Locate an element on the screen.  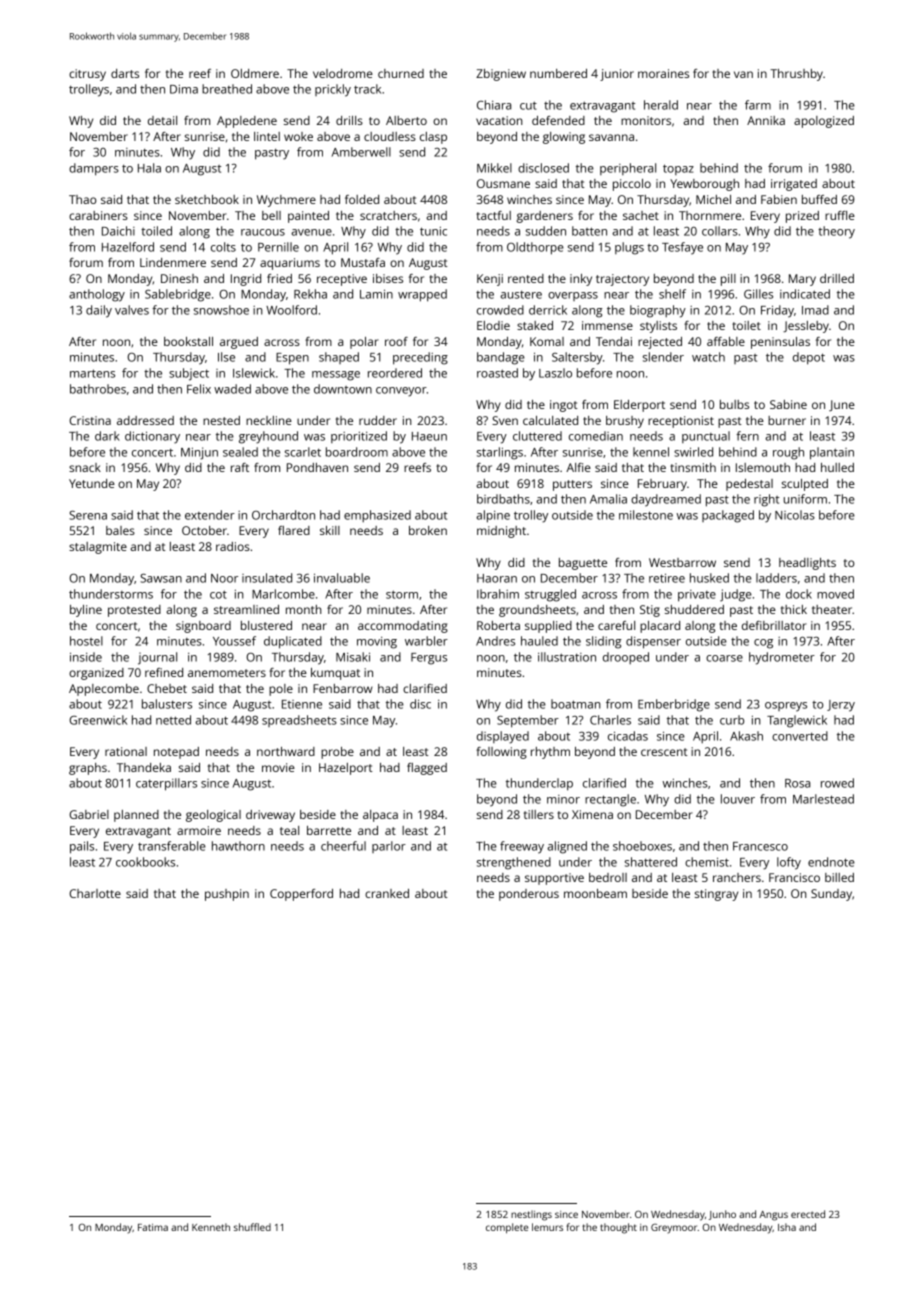
hulled is located at coordinates (837, 467).
